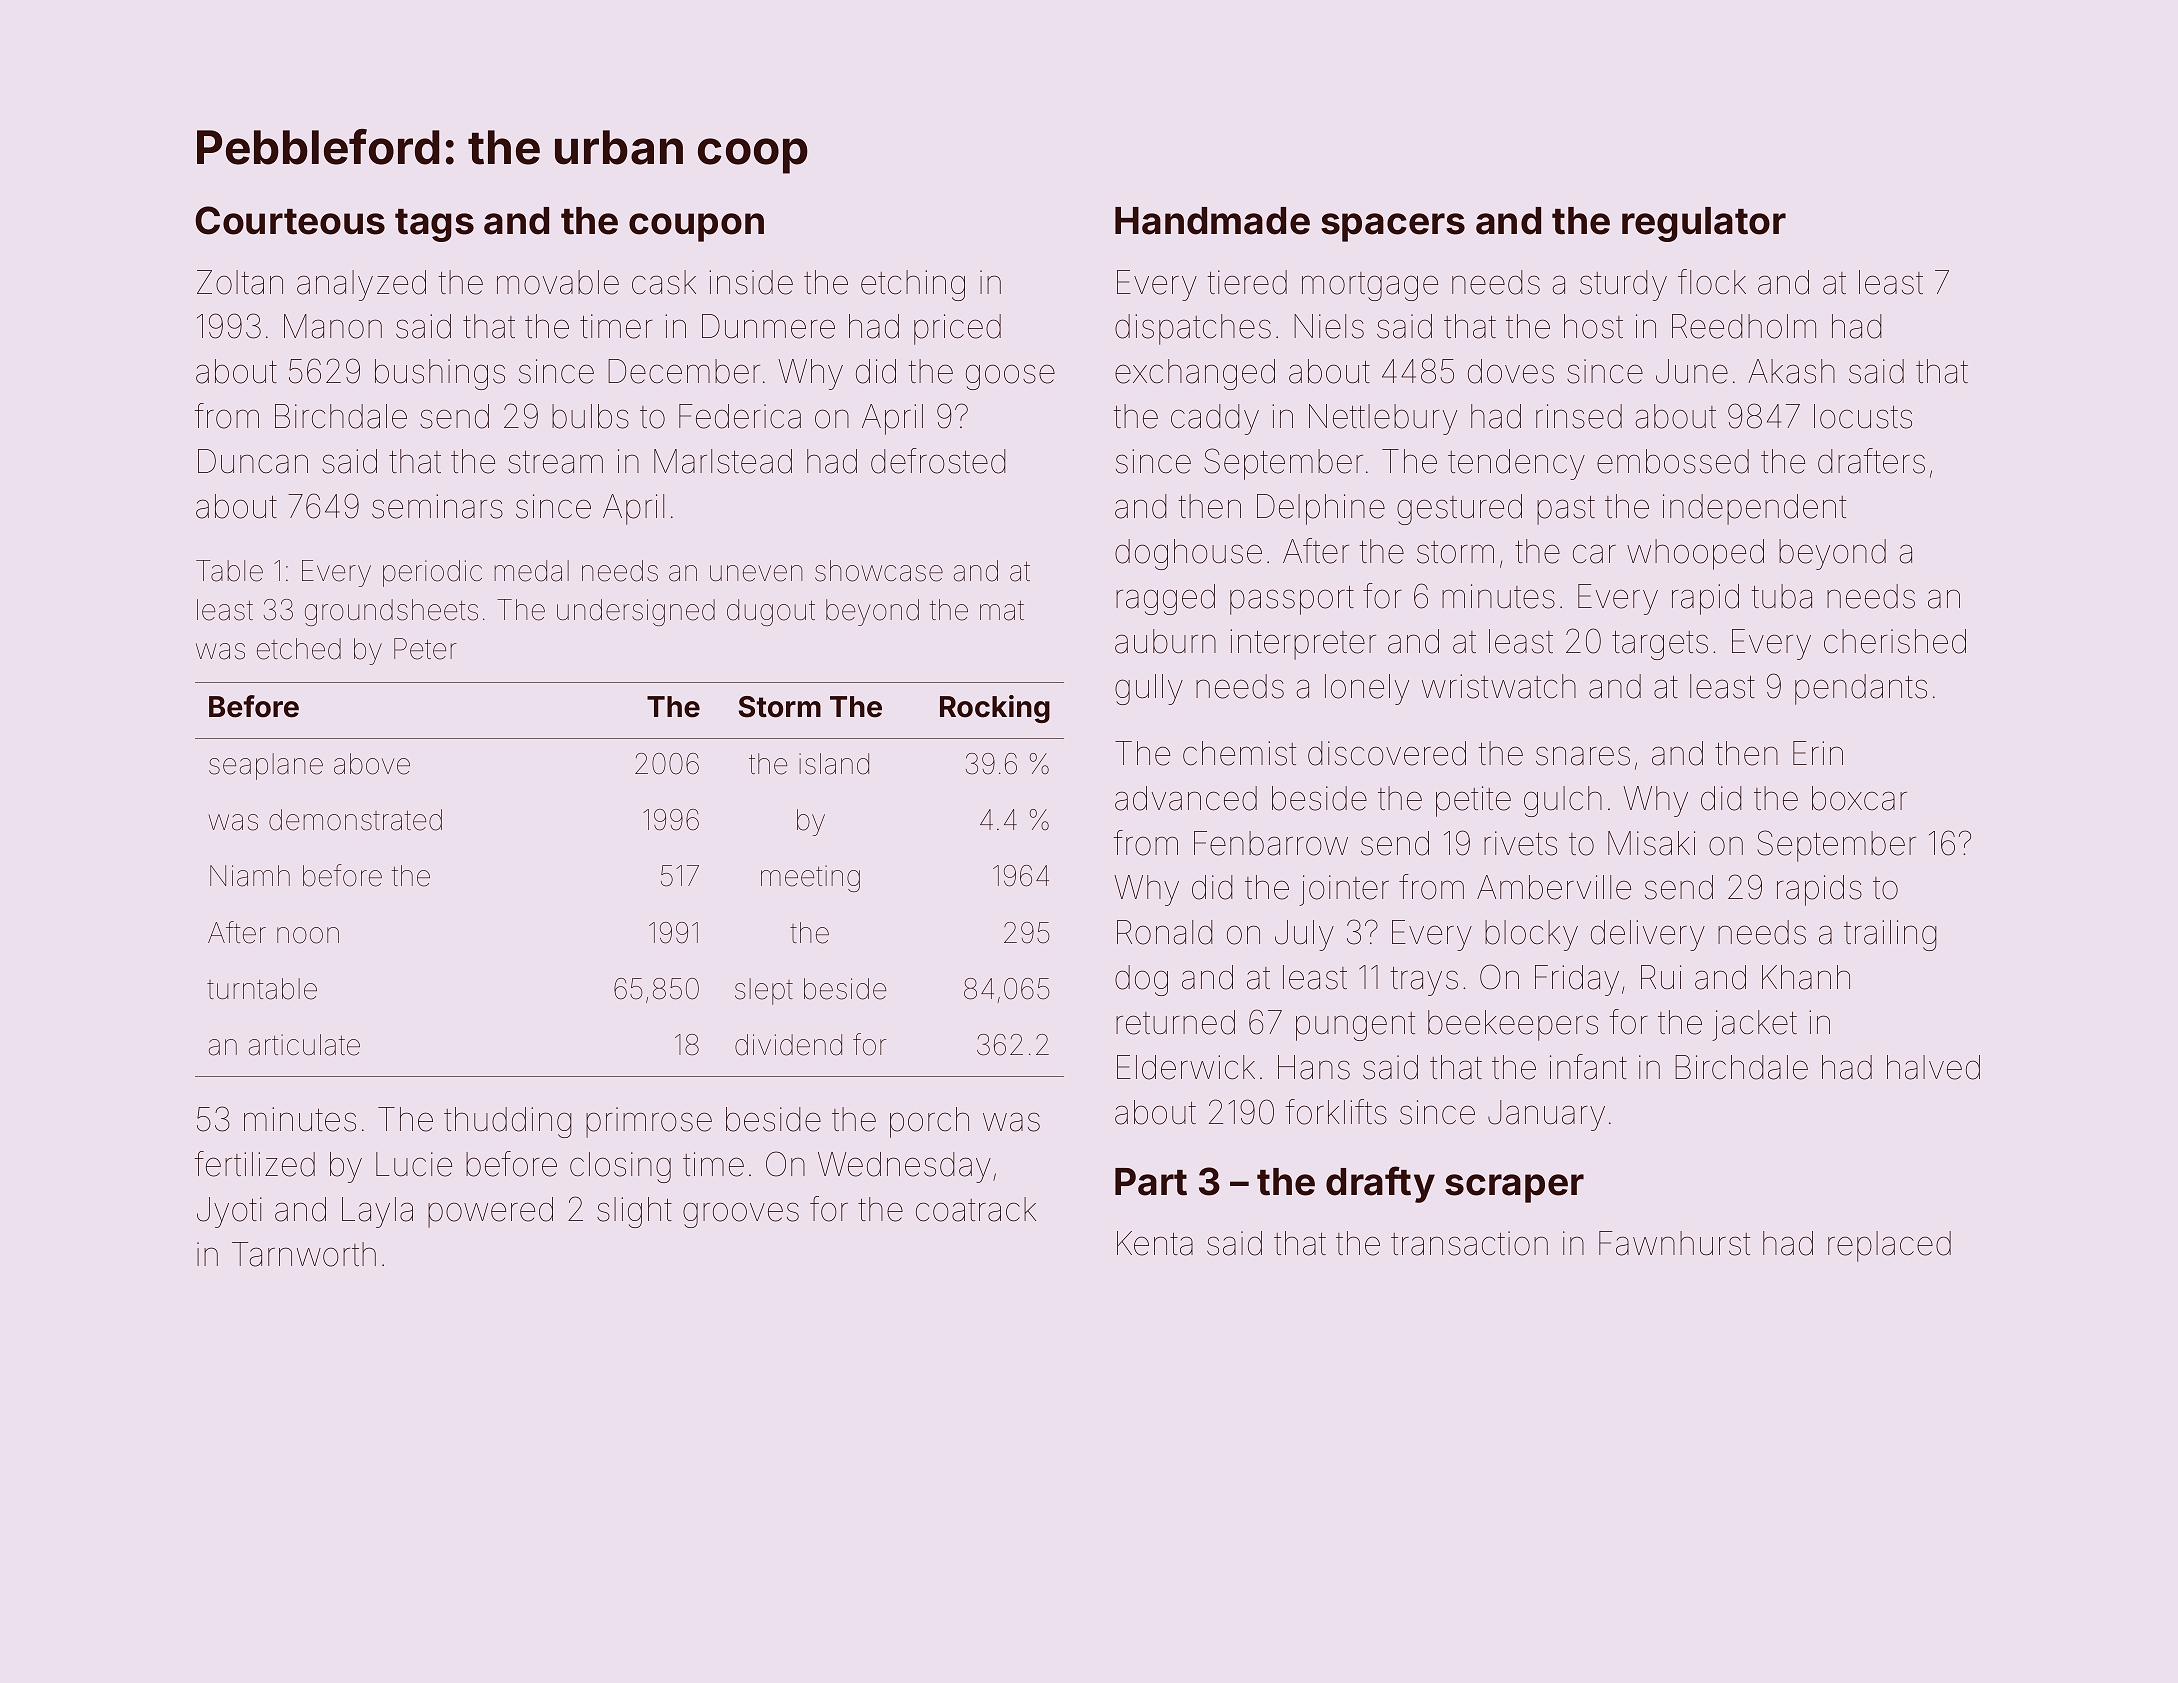  I want to click on June, so click(1692, 371).
